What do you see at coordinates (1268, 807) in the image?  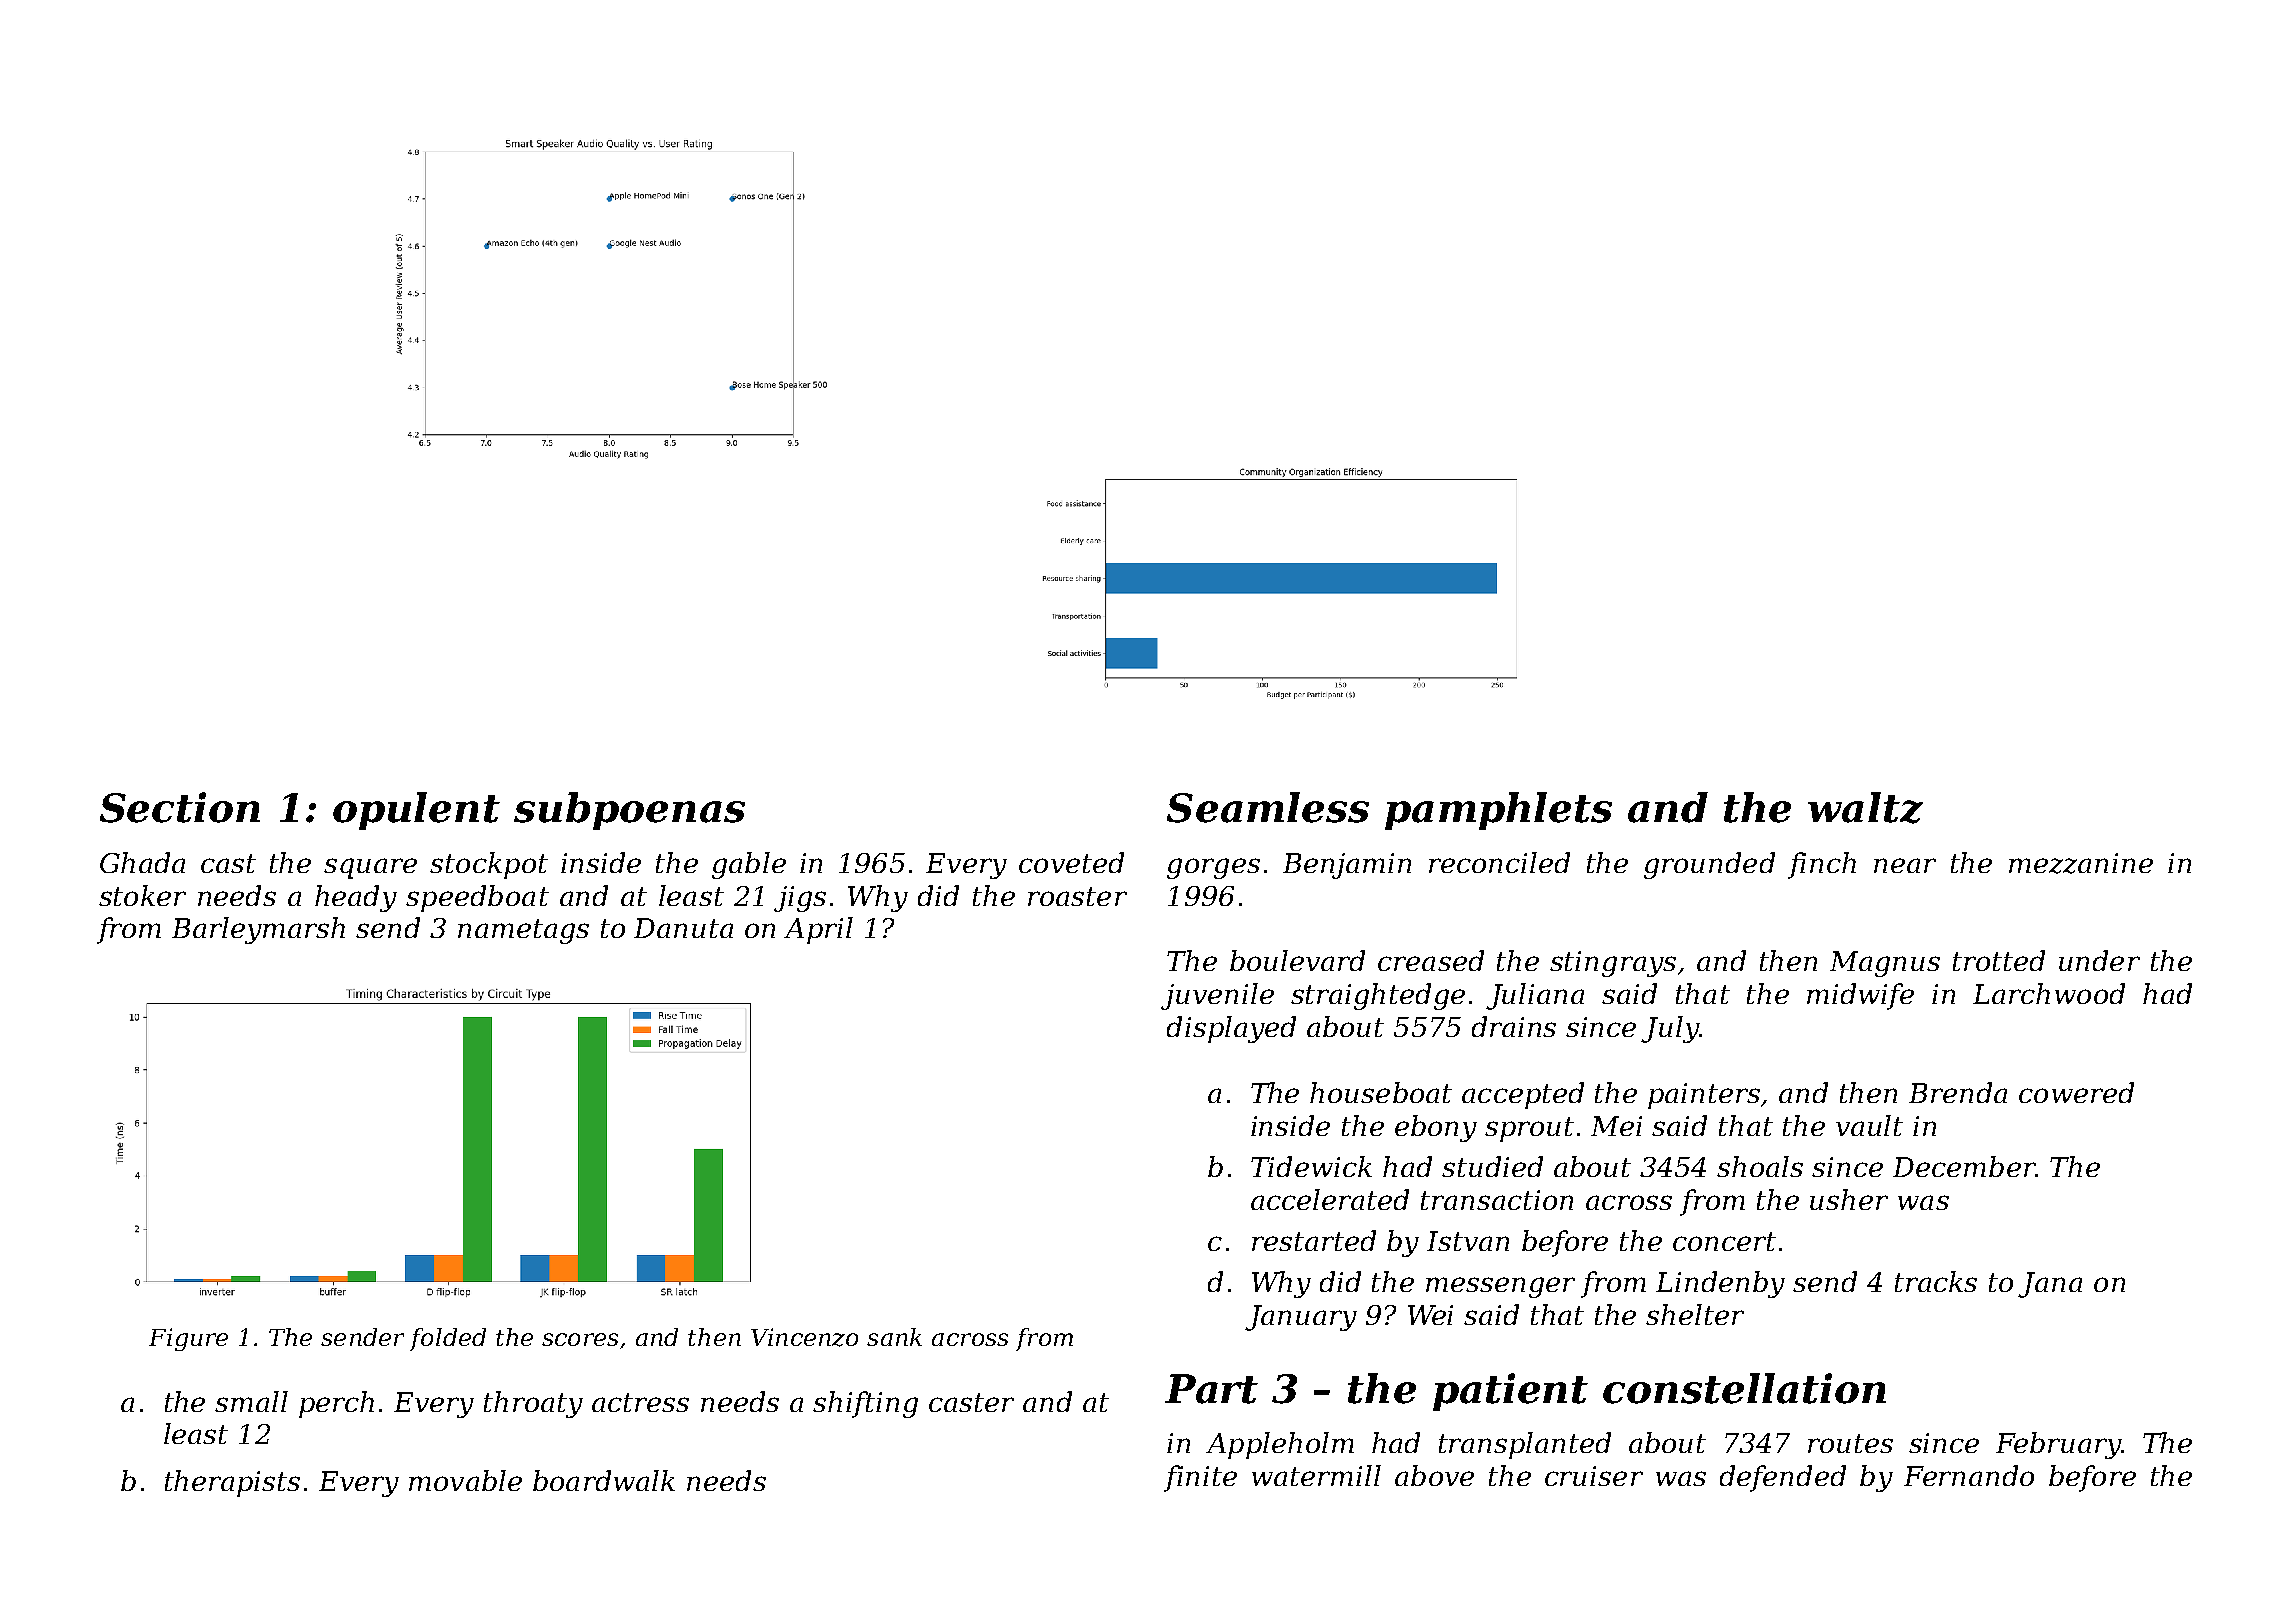 I see `Seamless` at bounding box center [1268, 807].
